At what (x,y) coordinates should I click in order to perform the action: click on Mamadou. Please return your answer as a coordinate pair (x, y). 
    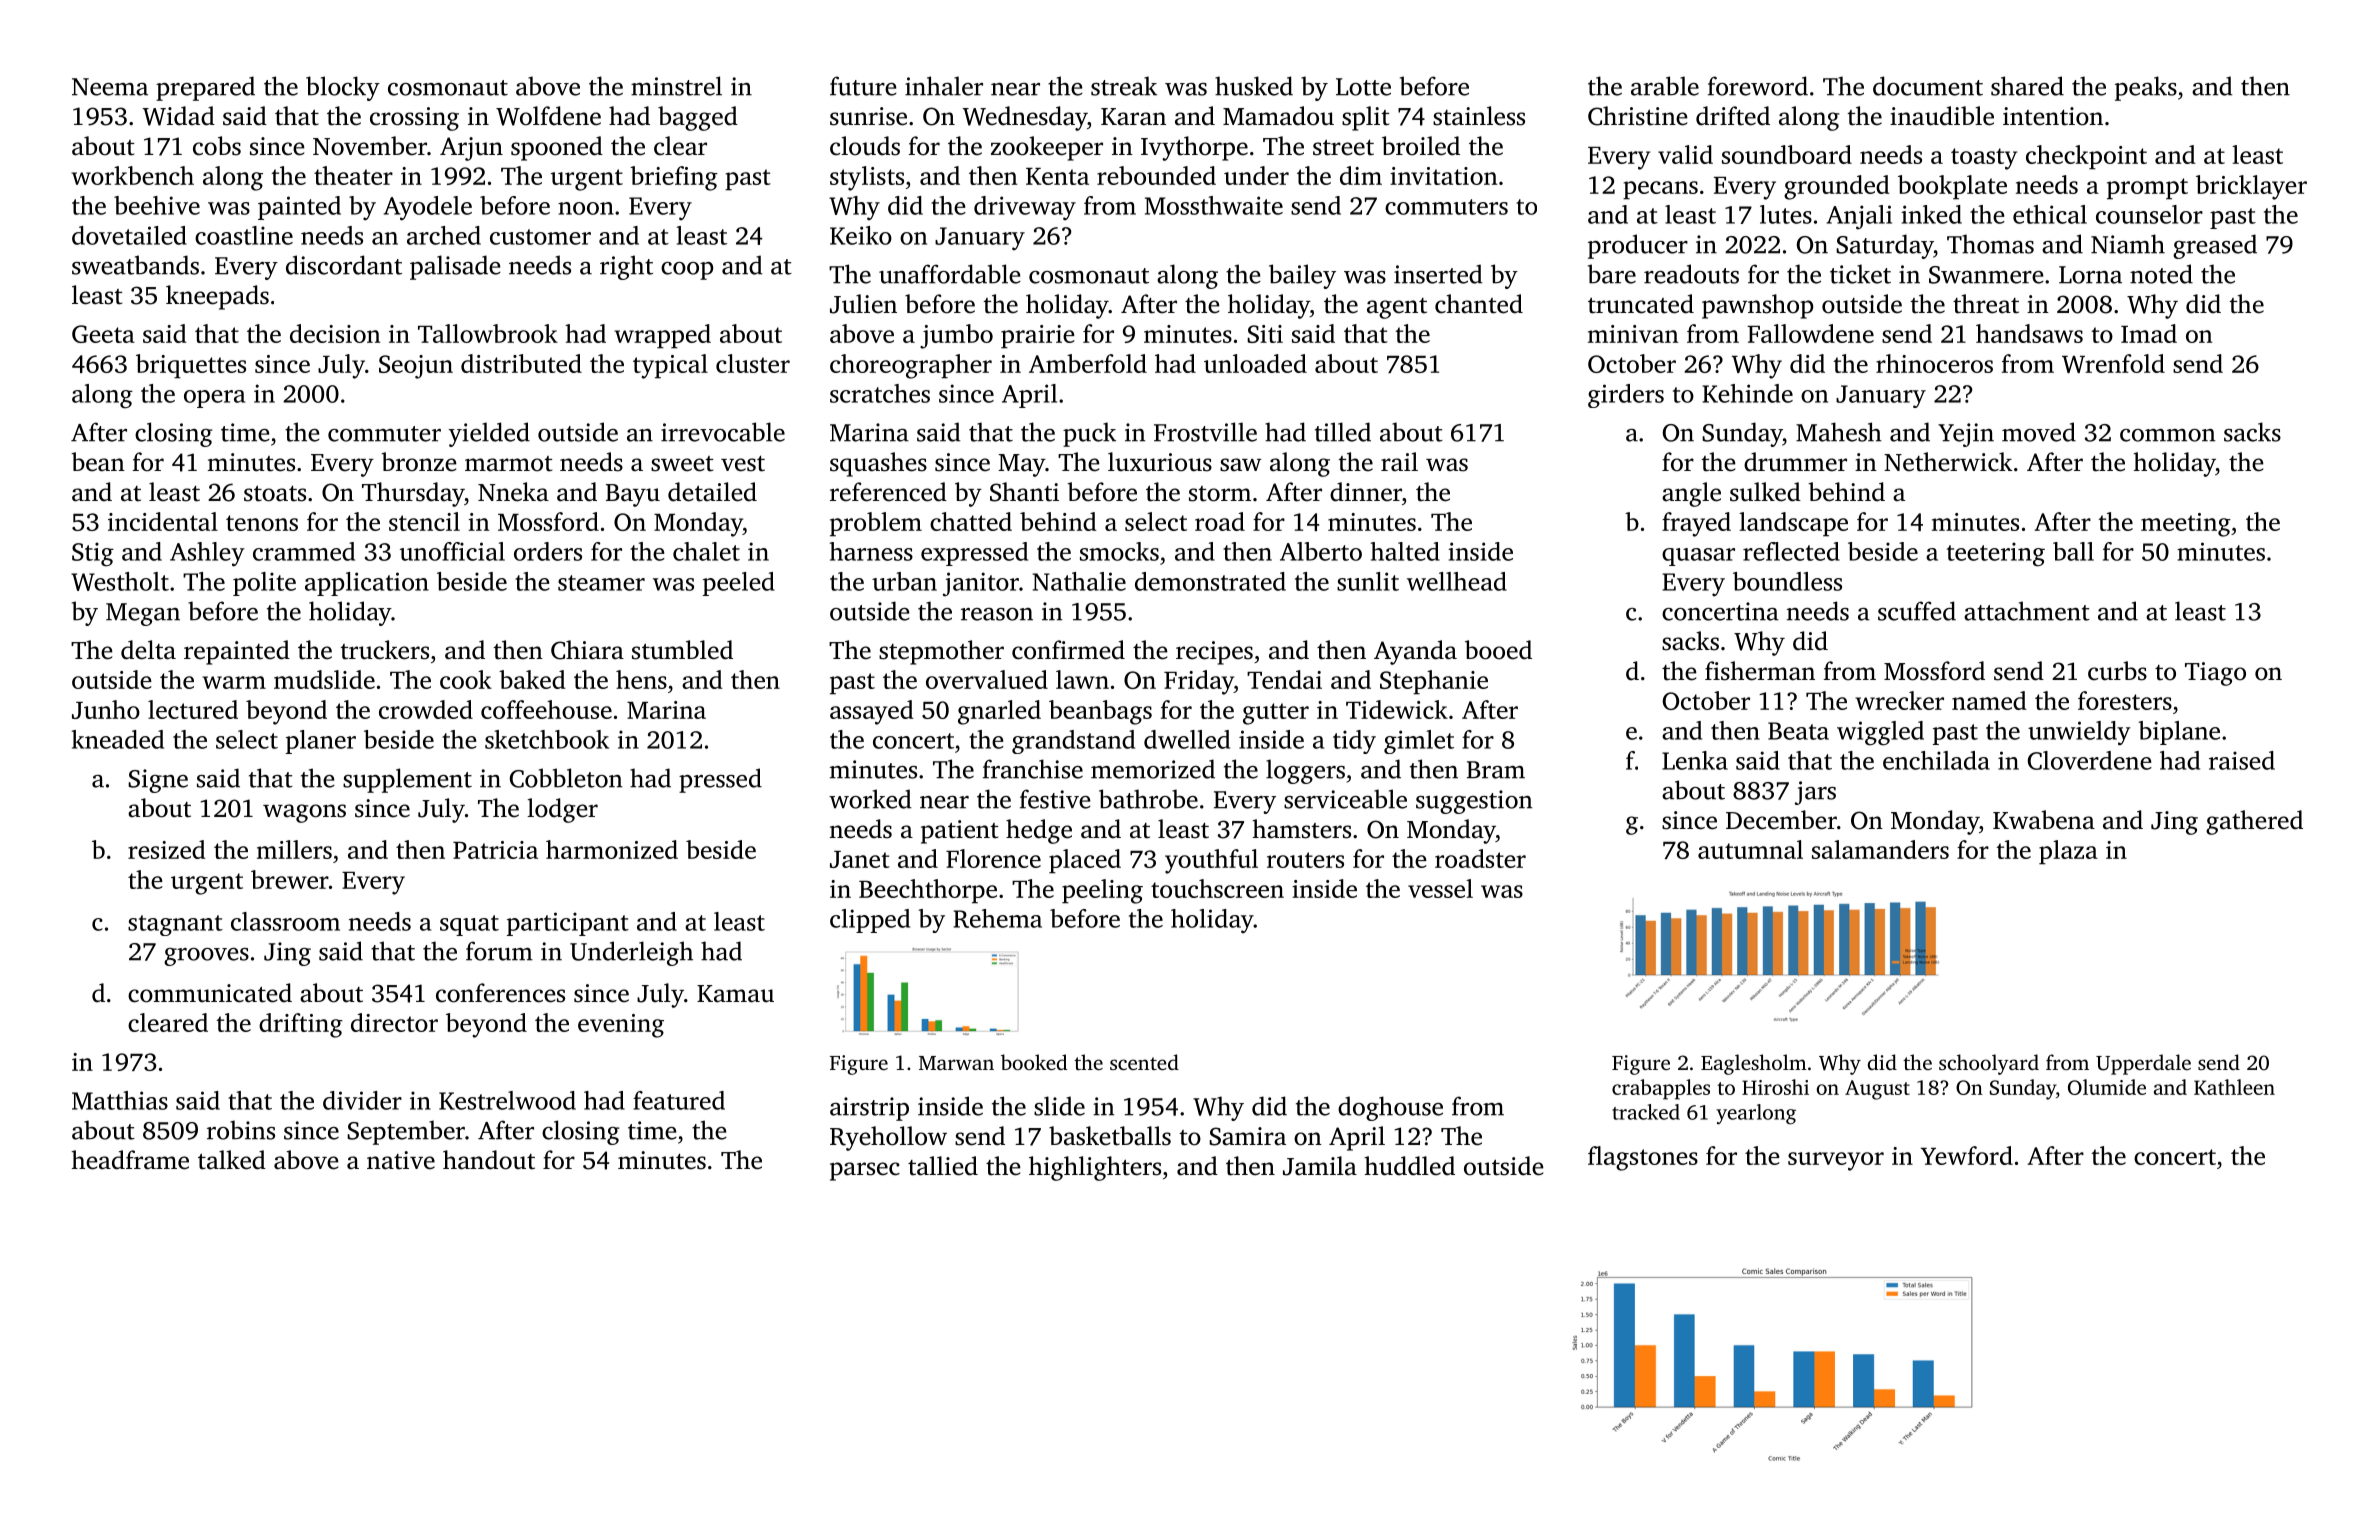
    Looking at the image, I should click on (1278, 116).
